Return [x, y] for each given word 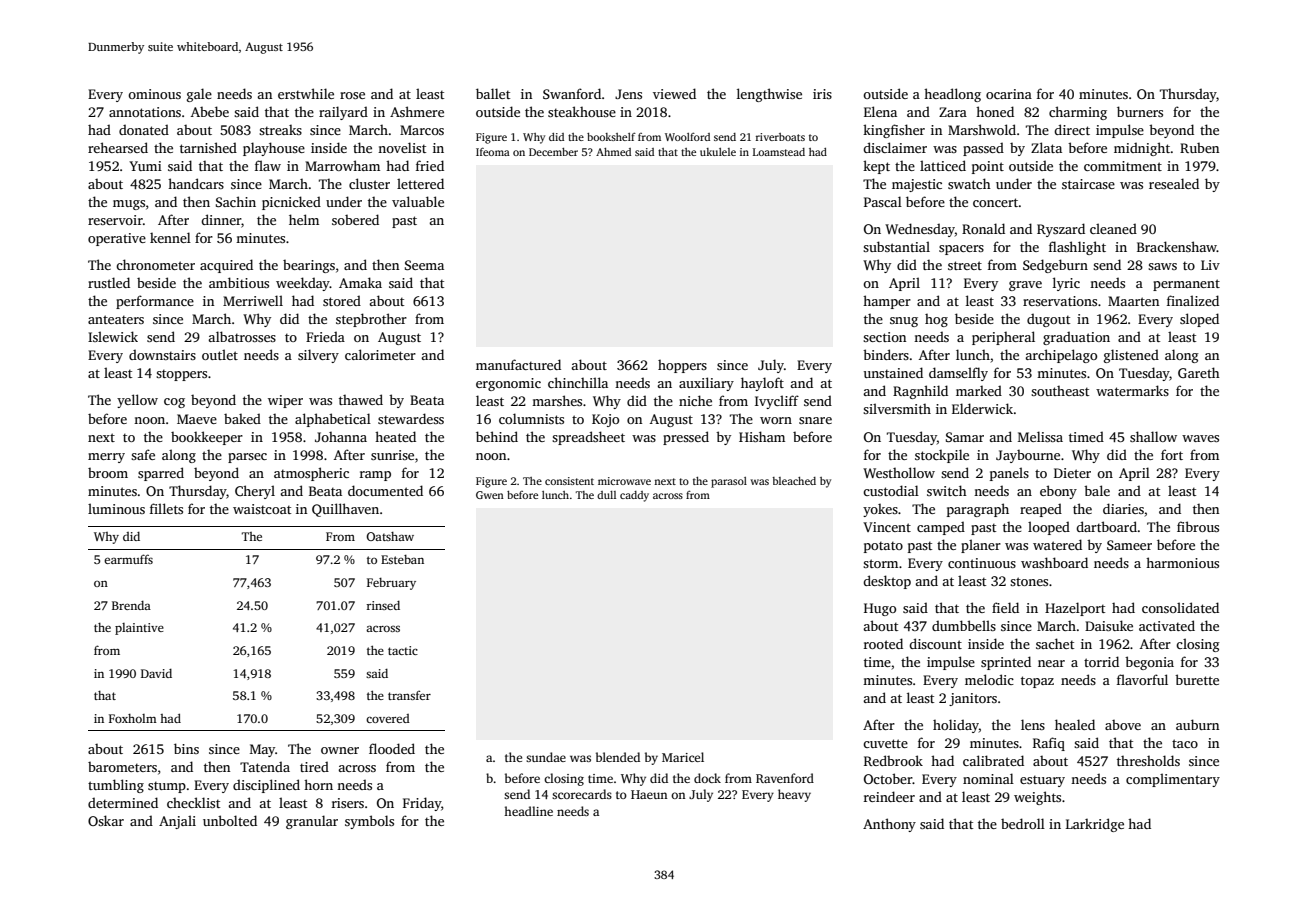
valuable [418, 201]
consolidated [1180, 607]
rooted [883, 643]
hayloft [762, 384]
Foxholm [133, 718]
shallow [1153, 436]
